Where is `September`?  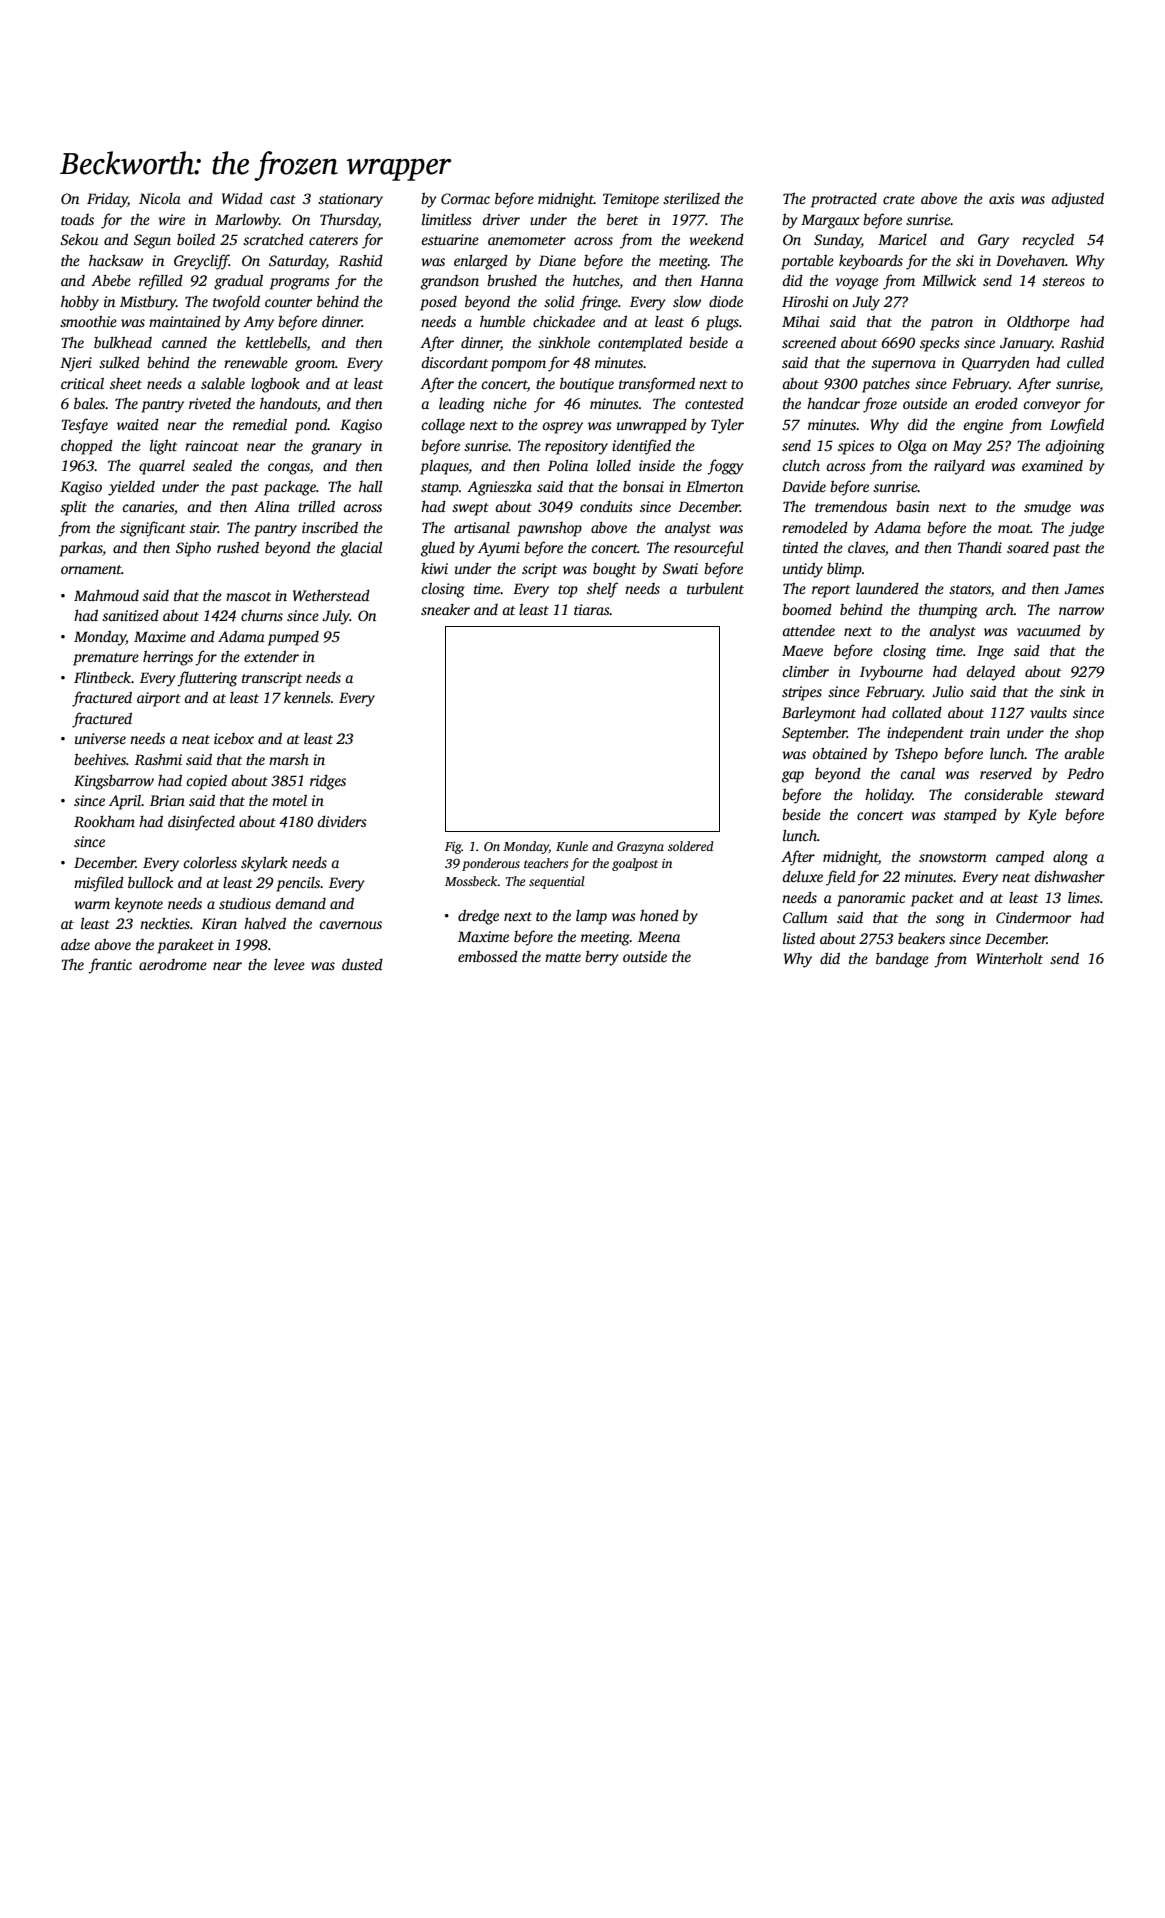 September is located at coordinates (814, 734).
